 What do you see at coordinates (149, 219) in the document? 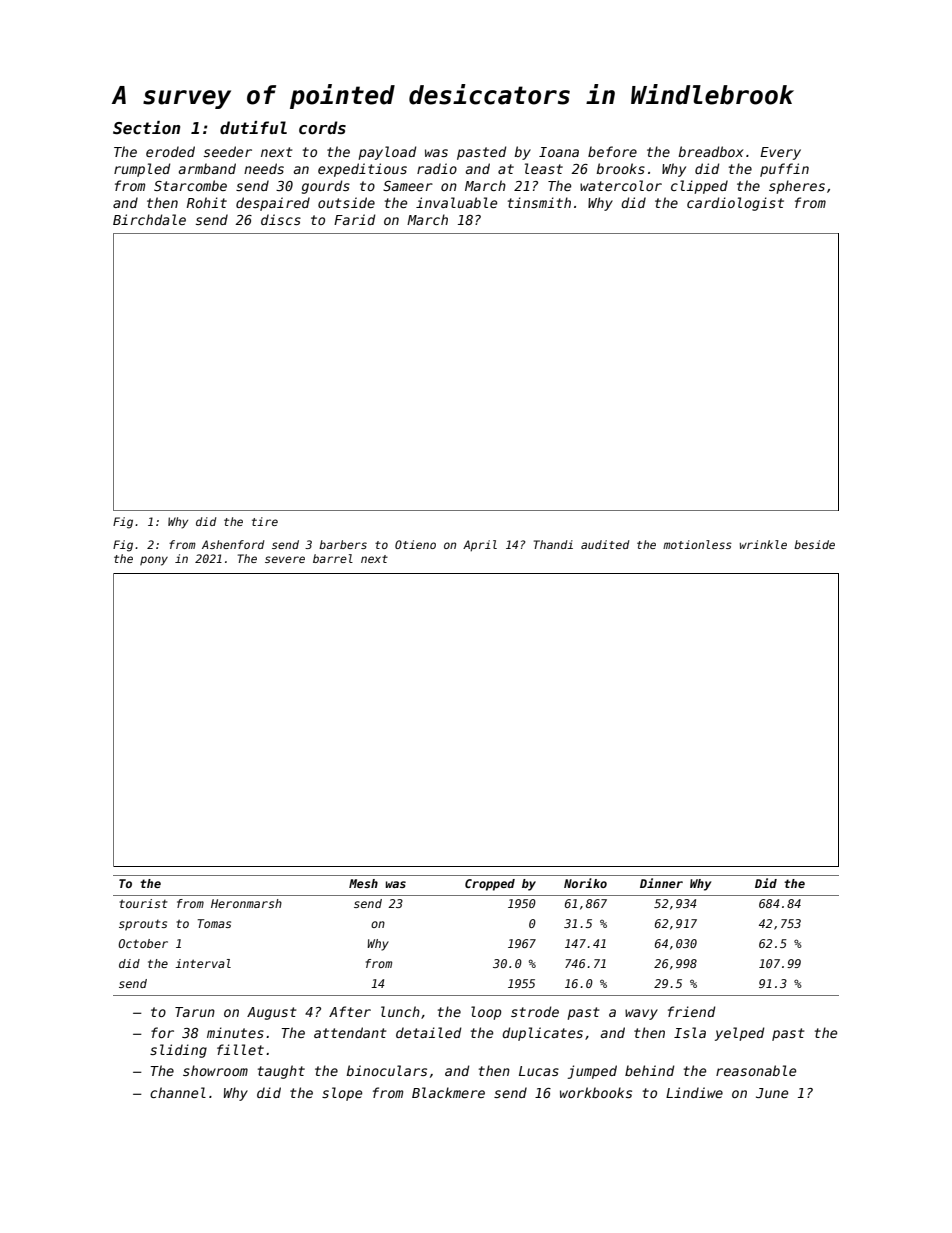
I see `Birchdale` at bounding box center [149, 219].
